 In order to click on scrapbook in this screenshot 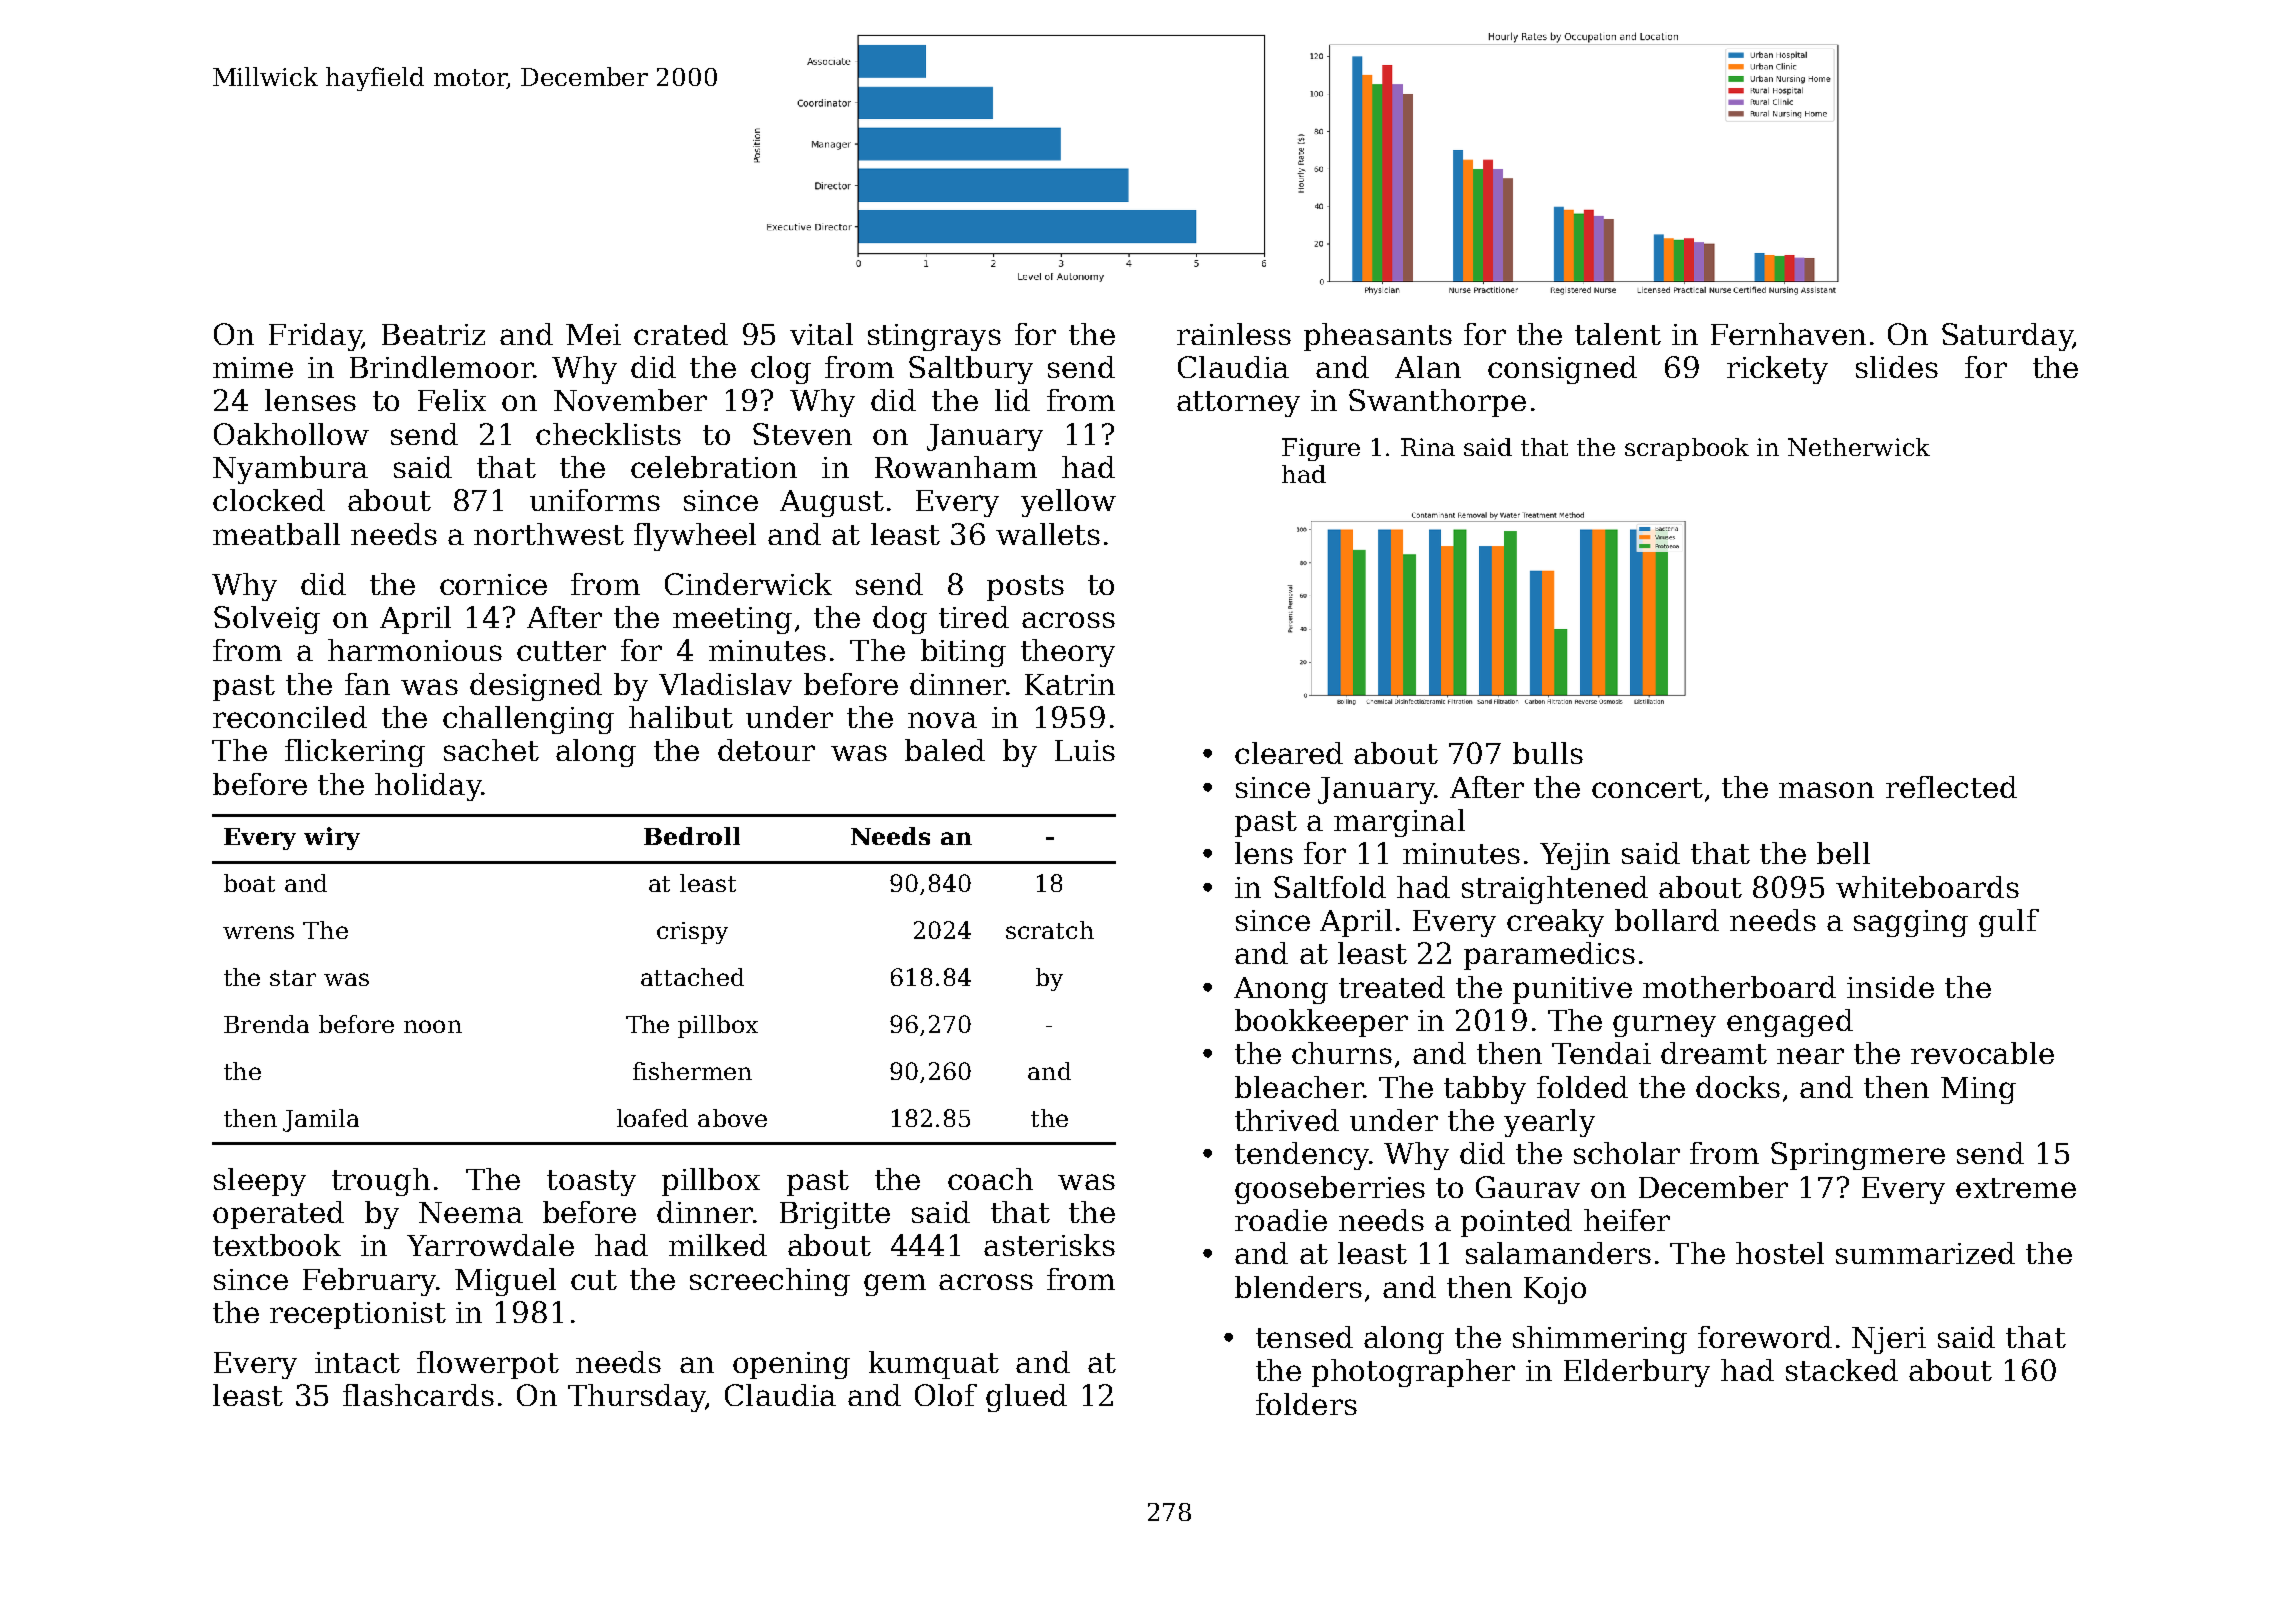, I will do `click(1687, 449)`.
